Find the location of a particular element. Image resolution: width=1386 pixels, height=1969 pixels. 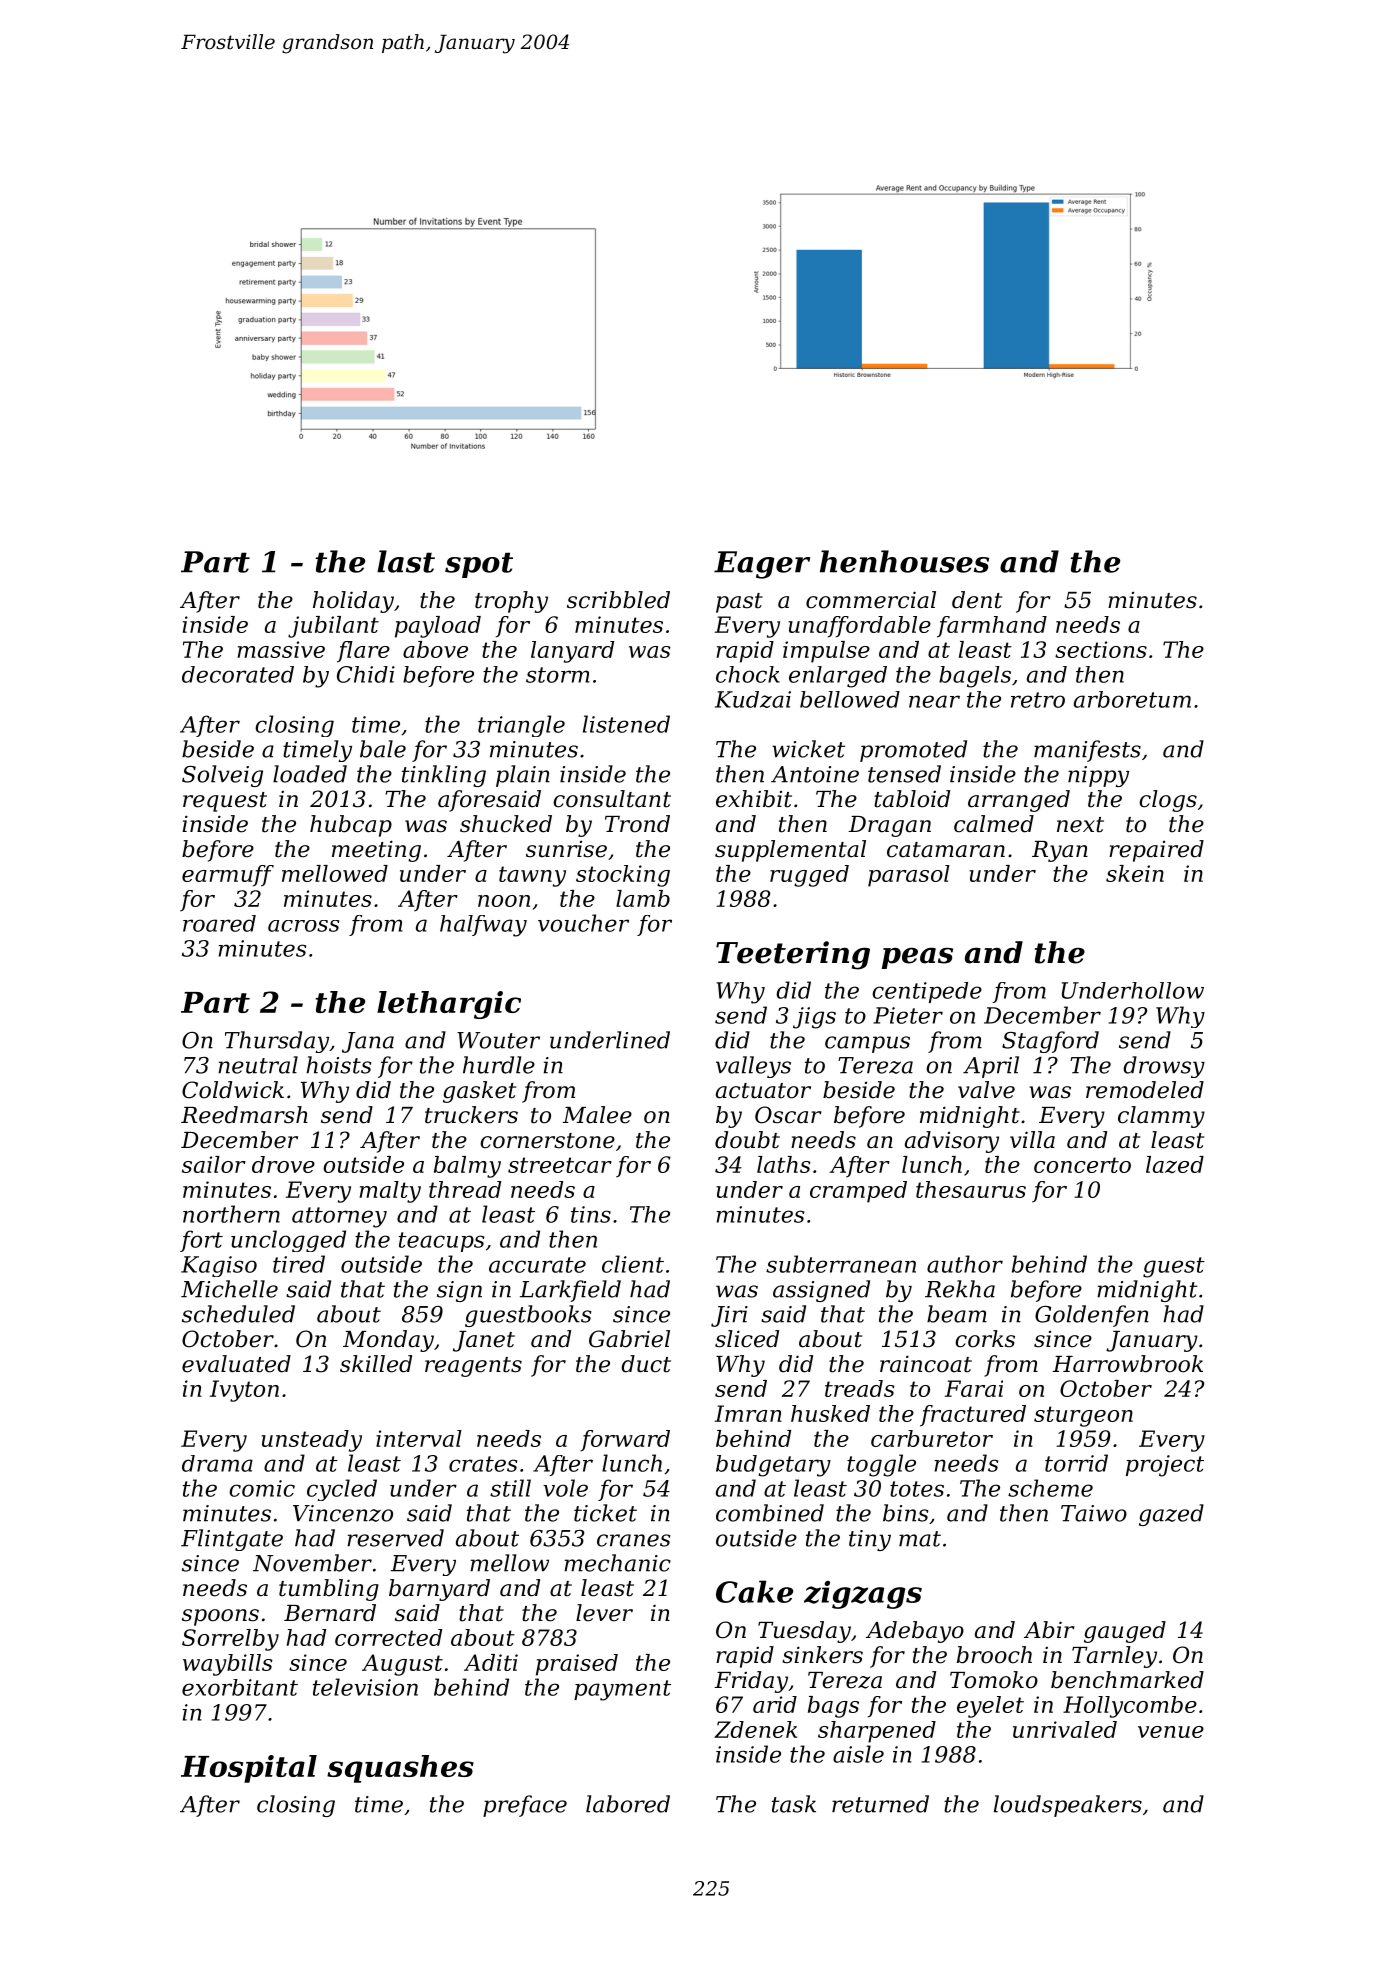

Eager is located at coordinates (762, 565).
